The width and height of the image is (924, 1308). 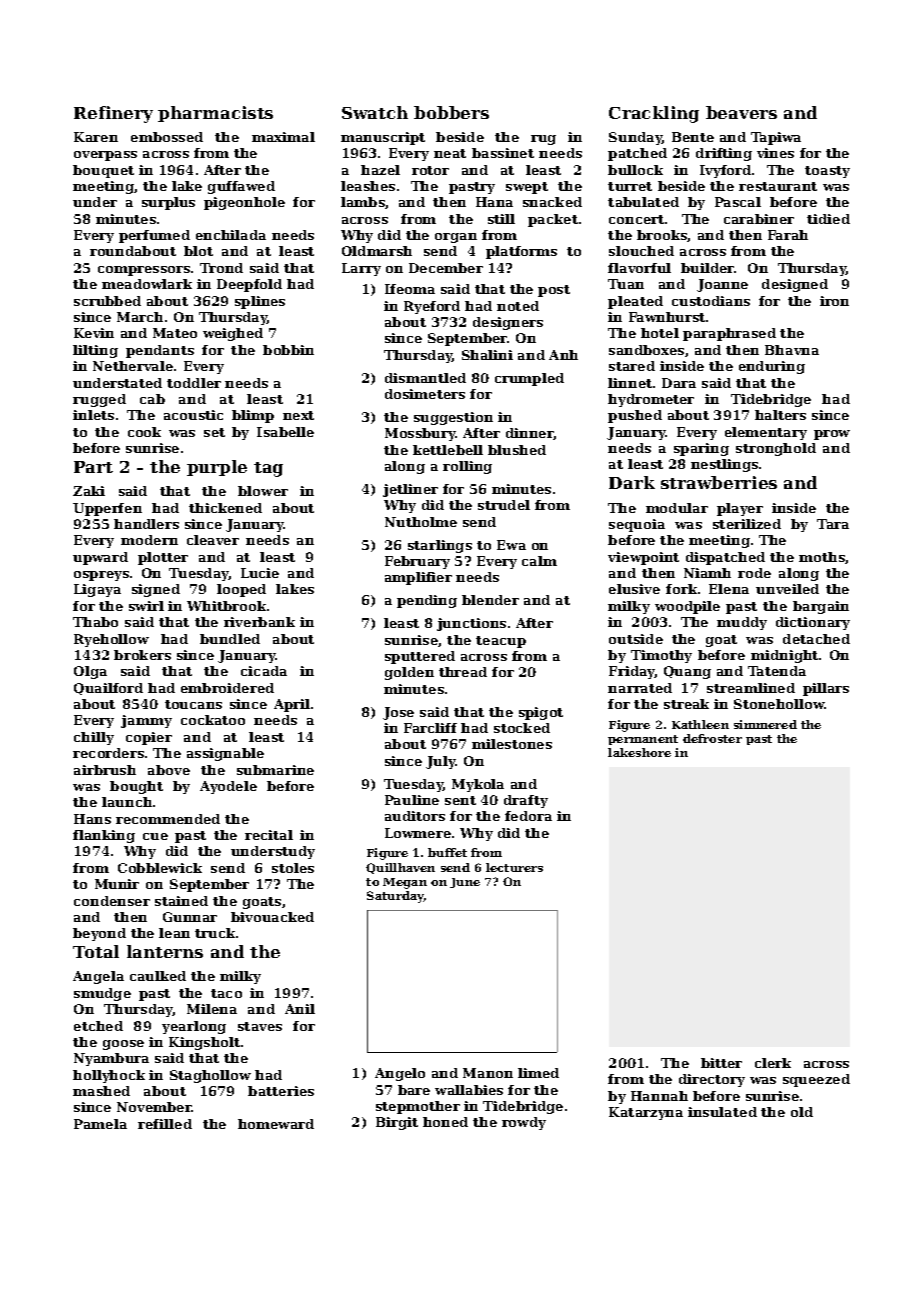 What do you see at coordinates (113, 114) in the image?
I see `Refinery` at bounding box center [113, 114].
